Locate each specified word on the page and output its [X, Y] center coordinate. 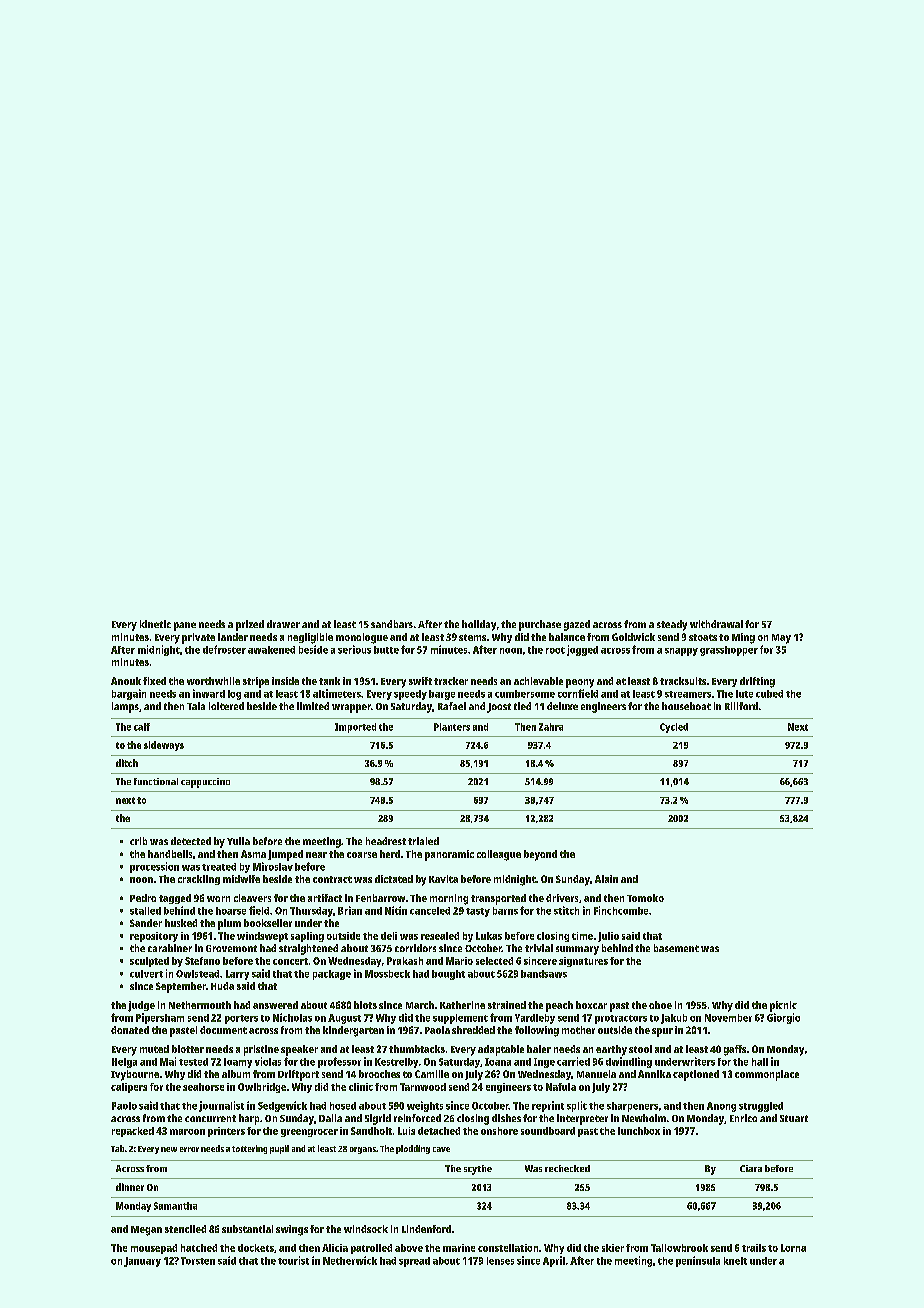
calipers [129, 1088]
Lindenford [426, 1229]
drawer [283, 624]
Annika [654, 1074]
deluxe [562, 706]
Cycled [674, 728]
